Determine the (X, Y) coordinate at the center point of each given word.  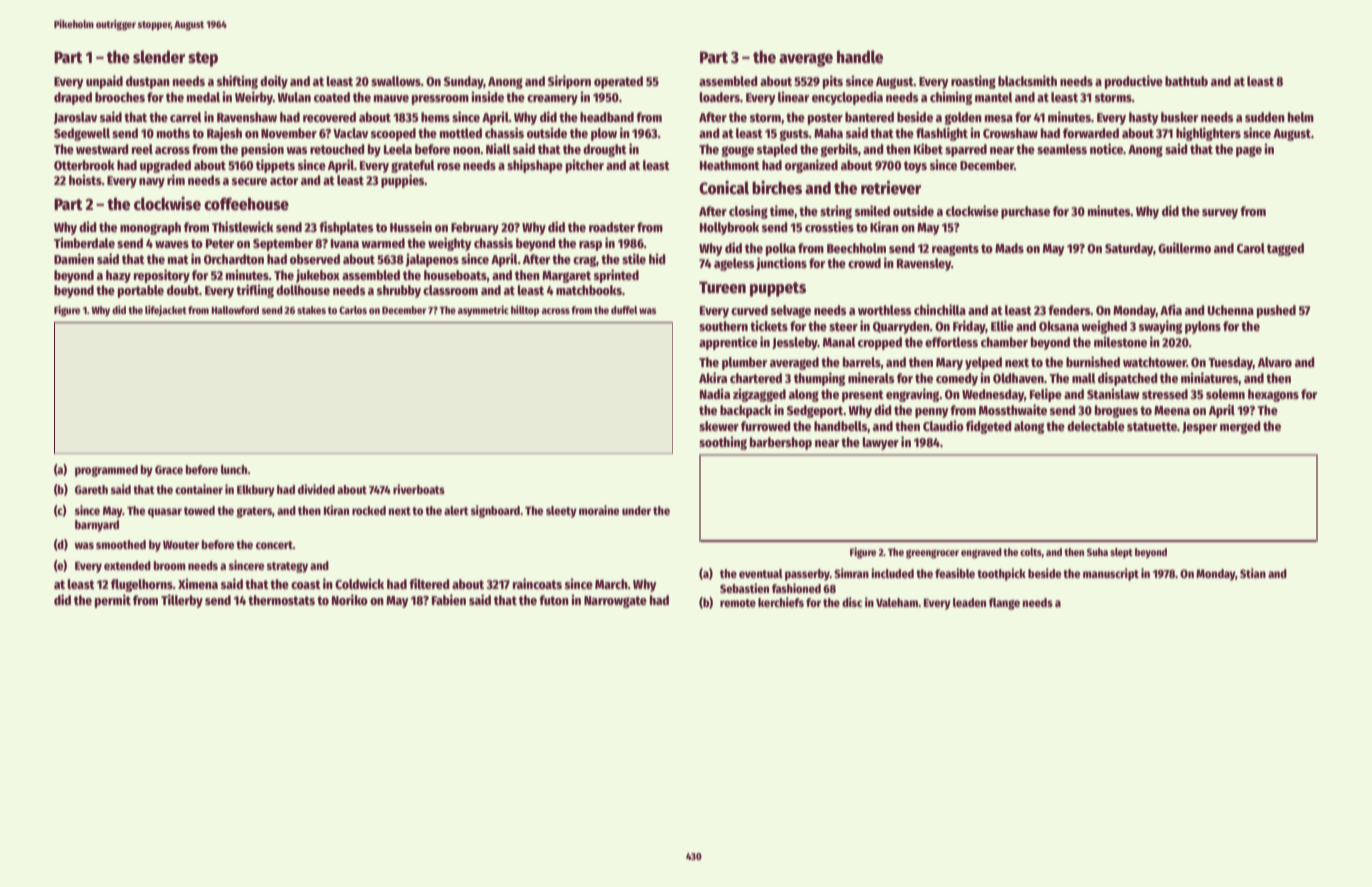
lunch (234, 469)
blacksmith (1027, 80)
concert (274, 545)
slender (159, 57)
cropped (880, 343)
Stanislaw (1113, 393)
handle (860, 57)
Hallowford (235, 310)
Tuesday (1230, 363)
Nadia (715, 393)
